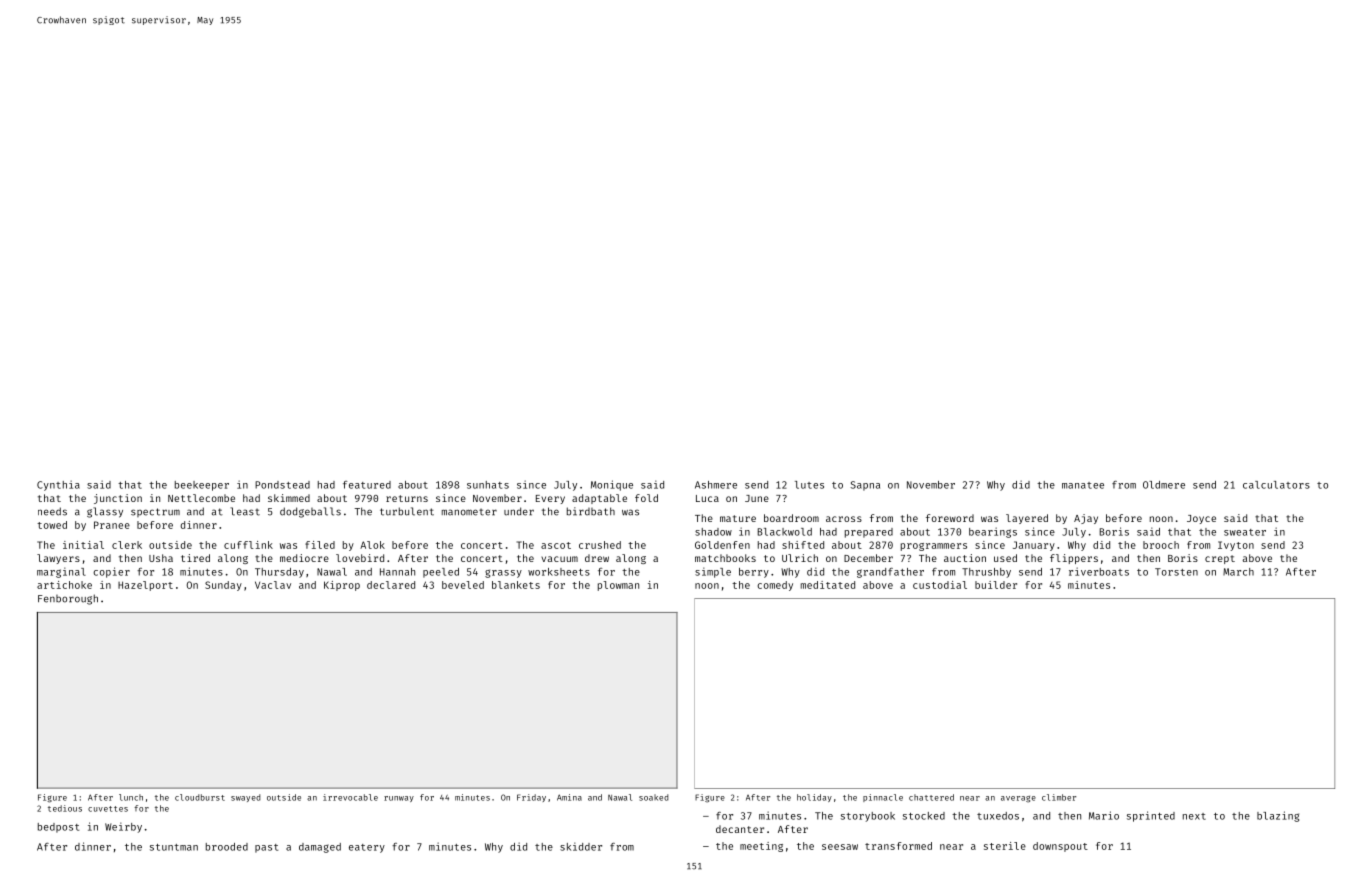 The height and width of the screenshot is (887, 1372). I want to click on lunch, so click(131, 797).
